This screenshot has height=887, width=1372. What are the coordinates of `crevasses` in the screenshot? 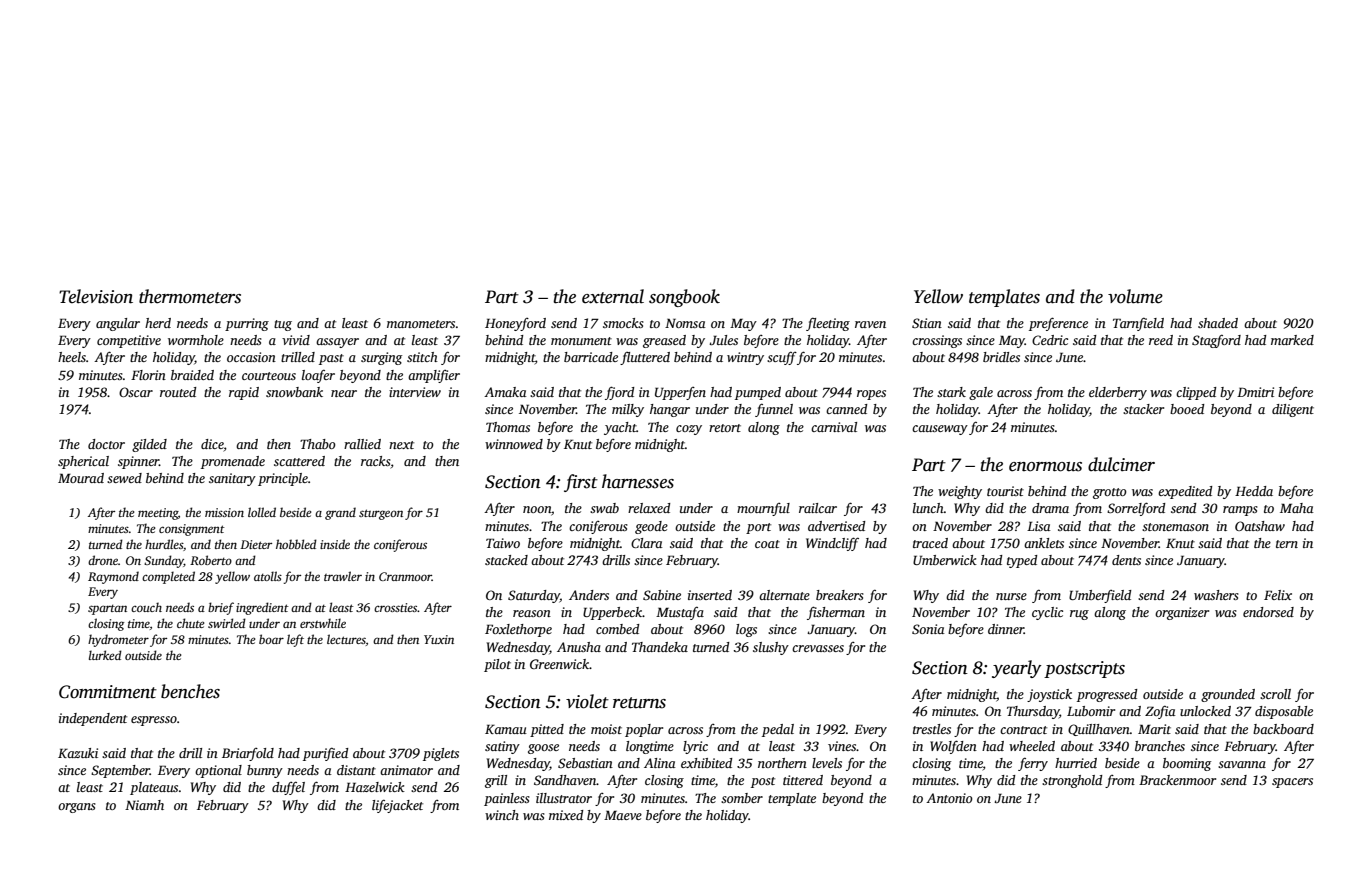 It's located at (818, 648).
